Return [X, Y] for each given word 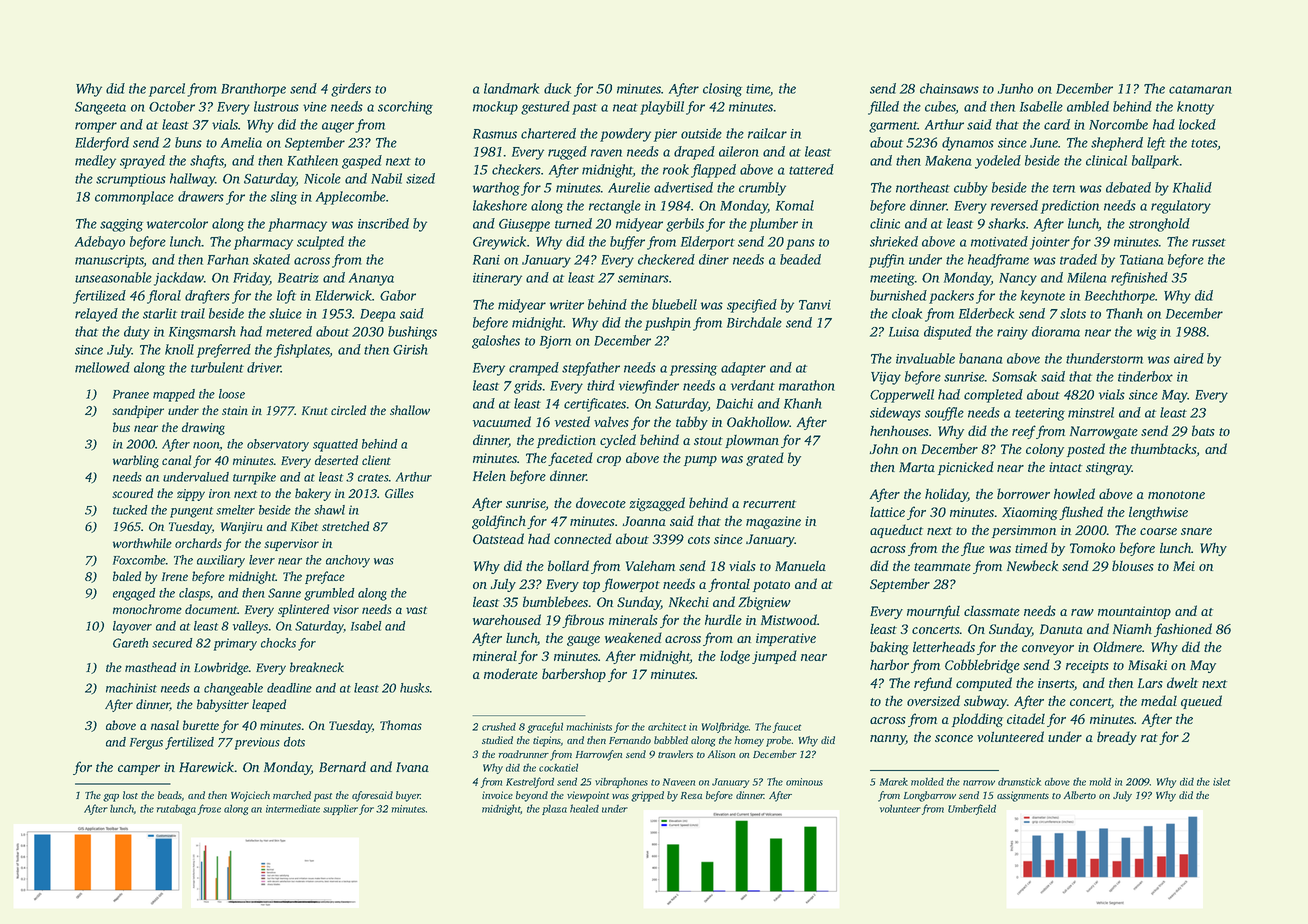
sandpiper [138, 411]
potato [771, 586]
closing [722, 90]
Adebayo [100, 243]
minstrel [1091, 412]
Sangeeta [100, 108]
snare [1196, 531]
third [601, 385]
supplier [340, 809]
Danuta [1061, 629]
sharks [1007, 223]
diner [714, 259]
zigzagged [657, 504]
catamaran [1200, 89]
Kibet [304, 526]
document [211, 609]
